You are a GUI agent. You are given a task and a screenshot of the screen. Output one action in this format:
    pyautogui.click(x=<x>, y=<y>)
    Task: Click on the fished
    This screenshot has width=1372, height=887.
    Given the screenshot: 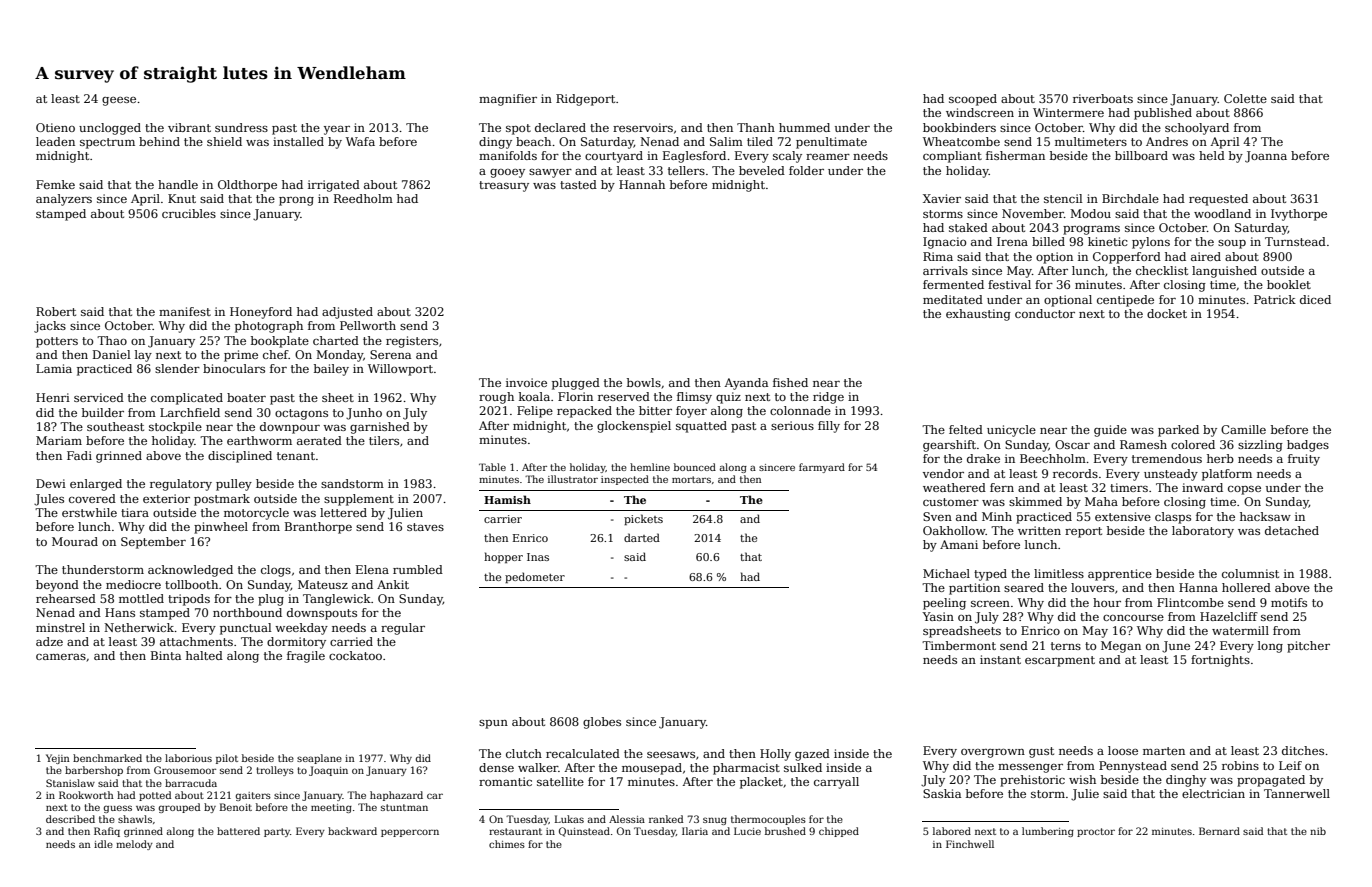 What is the action you would take?
    pyautogui.click(x=790, y=382)
